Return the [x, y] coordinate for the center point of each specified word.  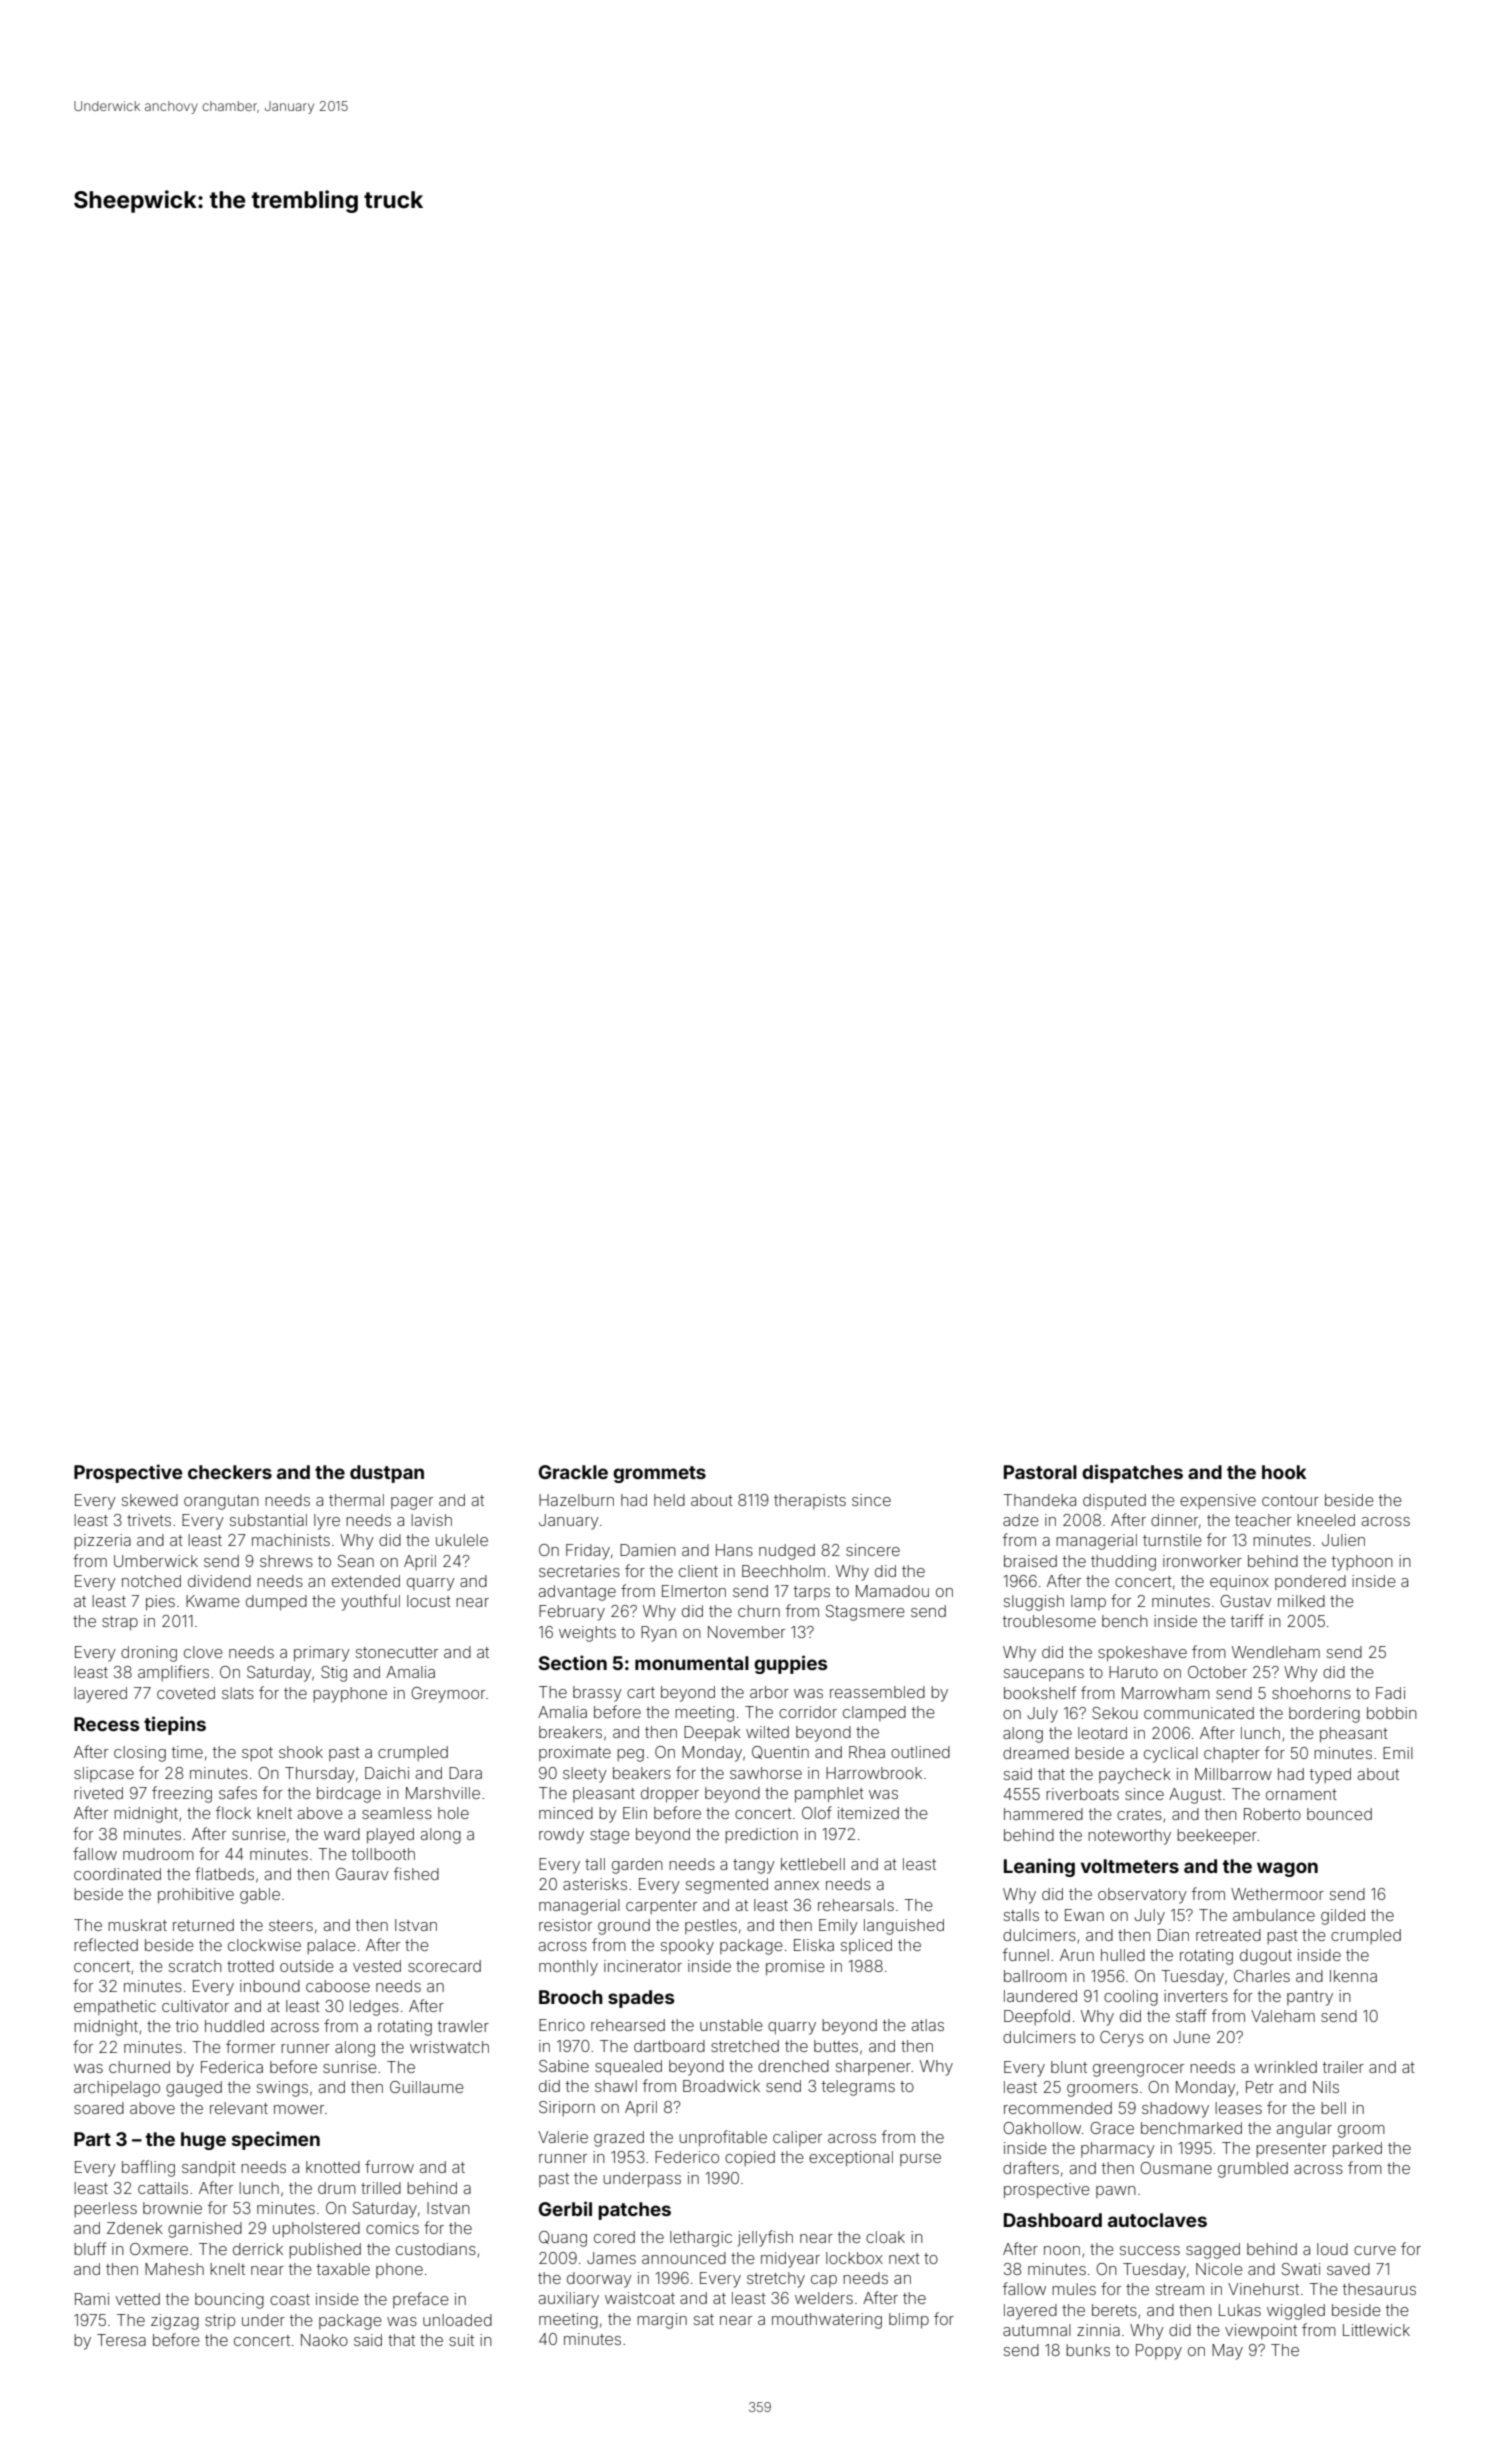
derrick [258, 2249]
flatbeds [224, 1873]
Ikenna [1353, 1976]
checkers [230, 1472]
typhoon [1362, 1563]
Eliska [814, 1945]
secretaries [579, 1571]
